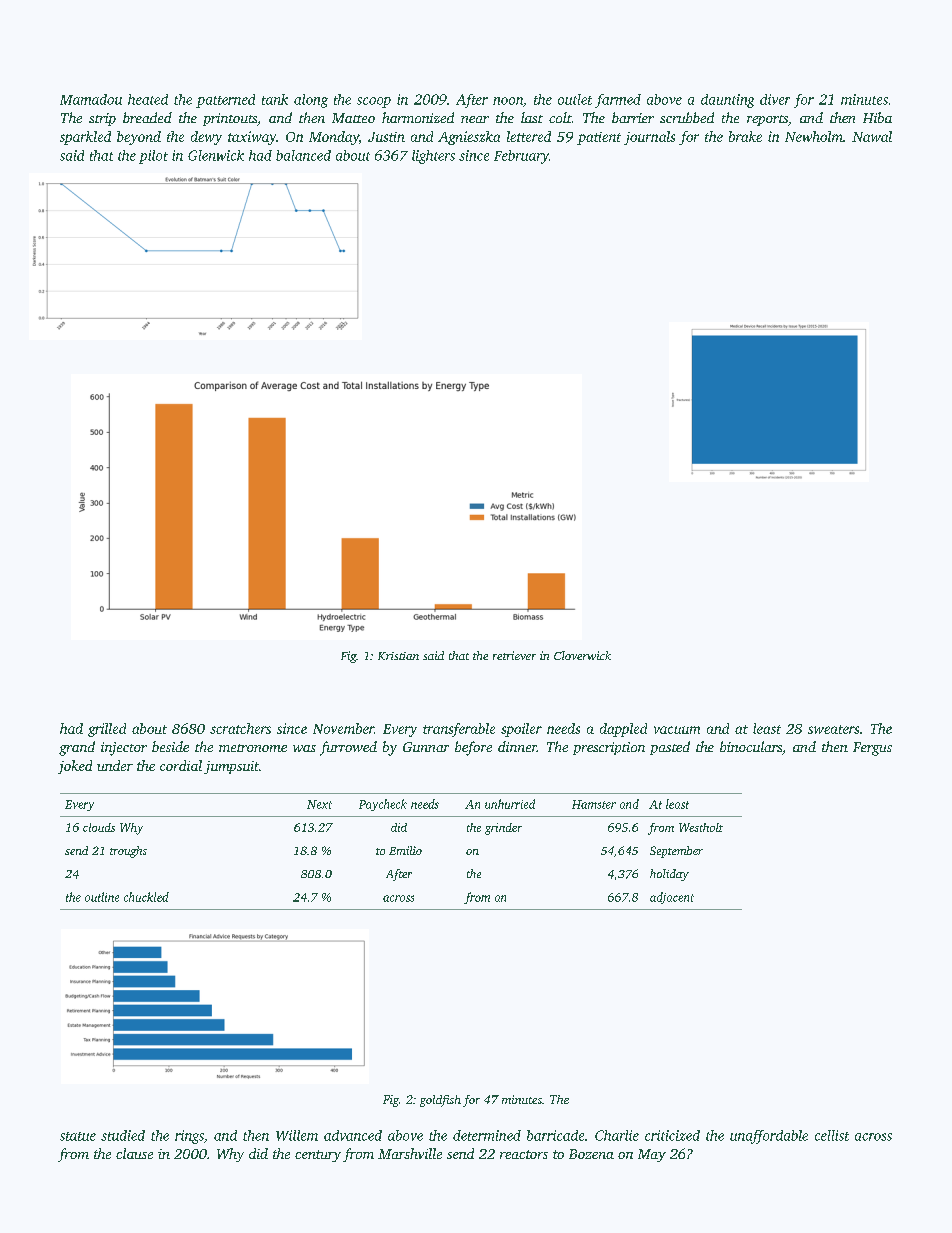 This image has width=952, height=1233. What do you see at coordinates (85, 138) in the image?
I see `sparkled` at bounding box center [85, 138].
